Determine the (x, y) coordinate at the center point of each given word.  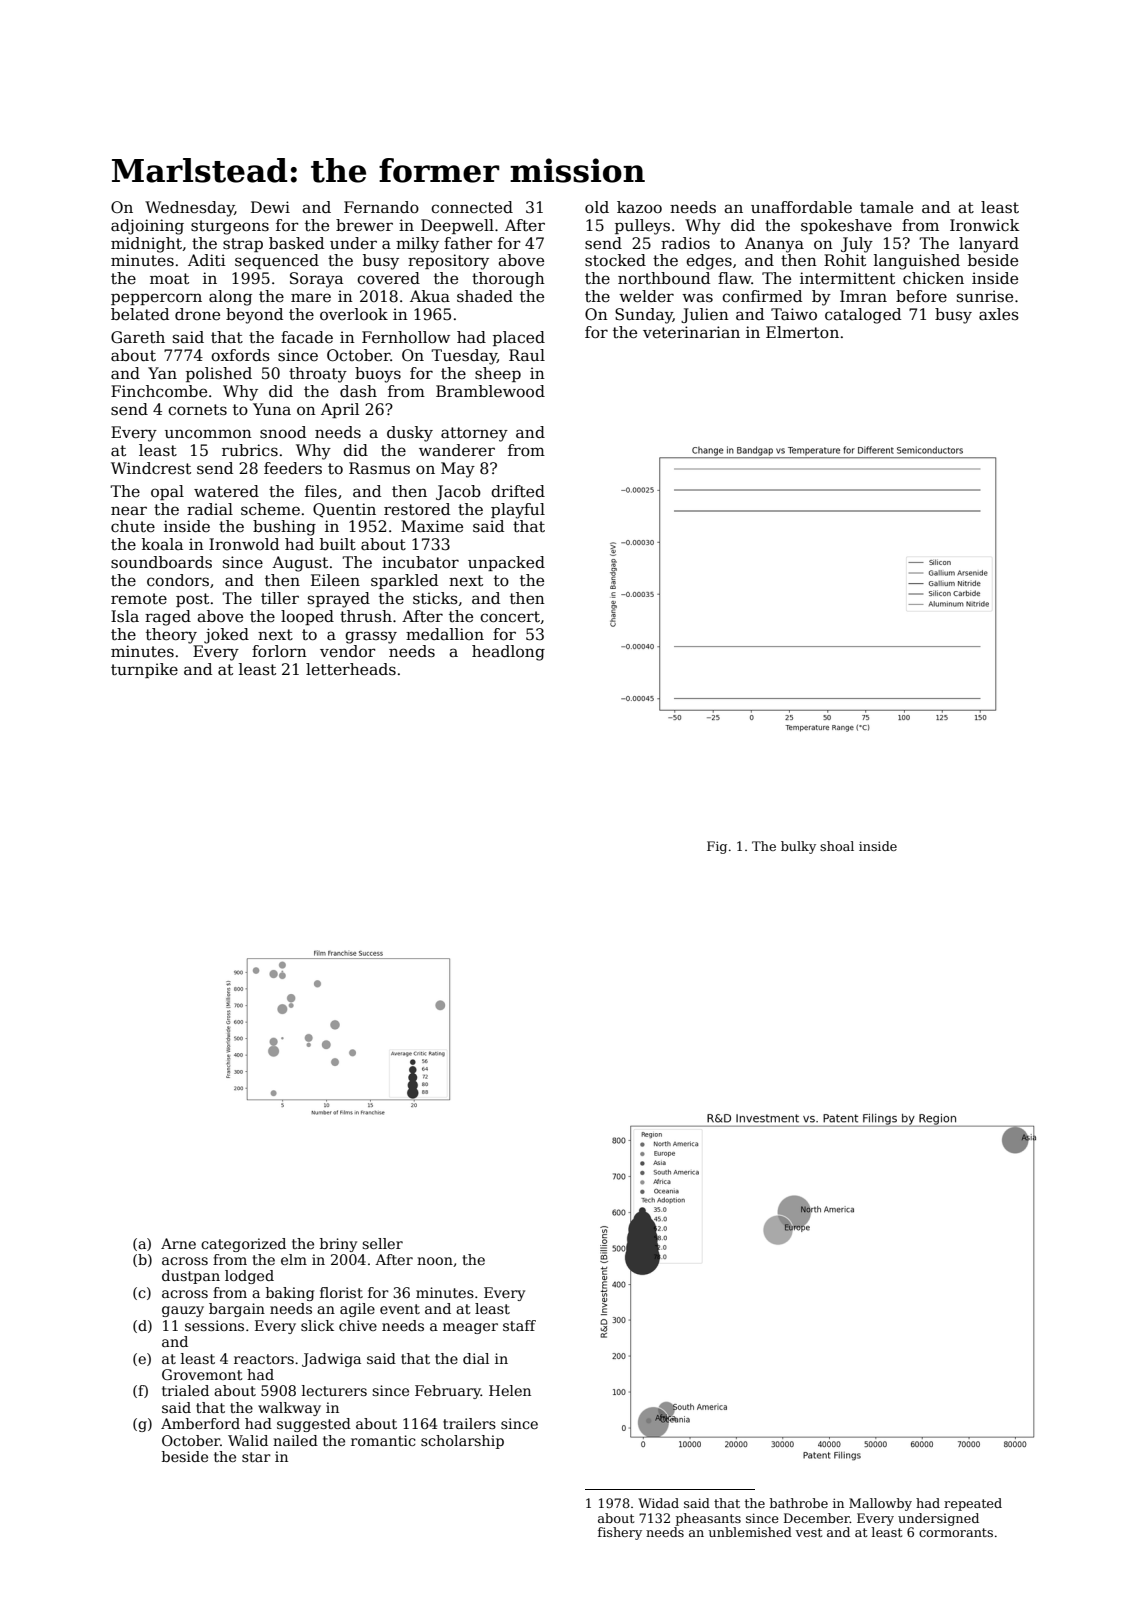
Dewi (270, 207)
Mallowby (880, 1504)
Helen (510, 1390)
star (256, 1457)
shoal (837, 846)
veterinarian (691, 332)
